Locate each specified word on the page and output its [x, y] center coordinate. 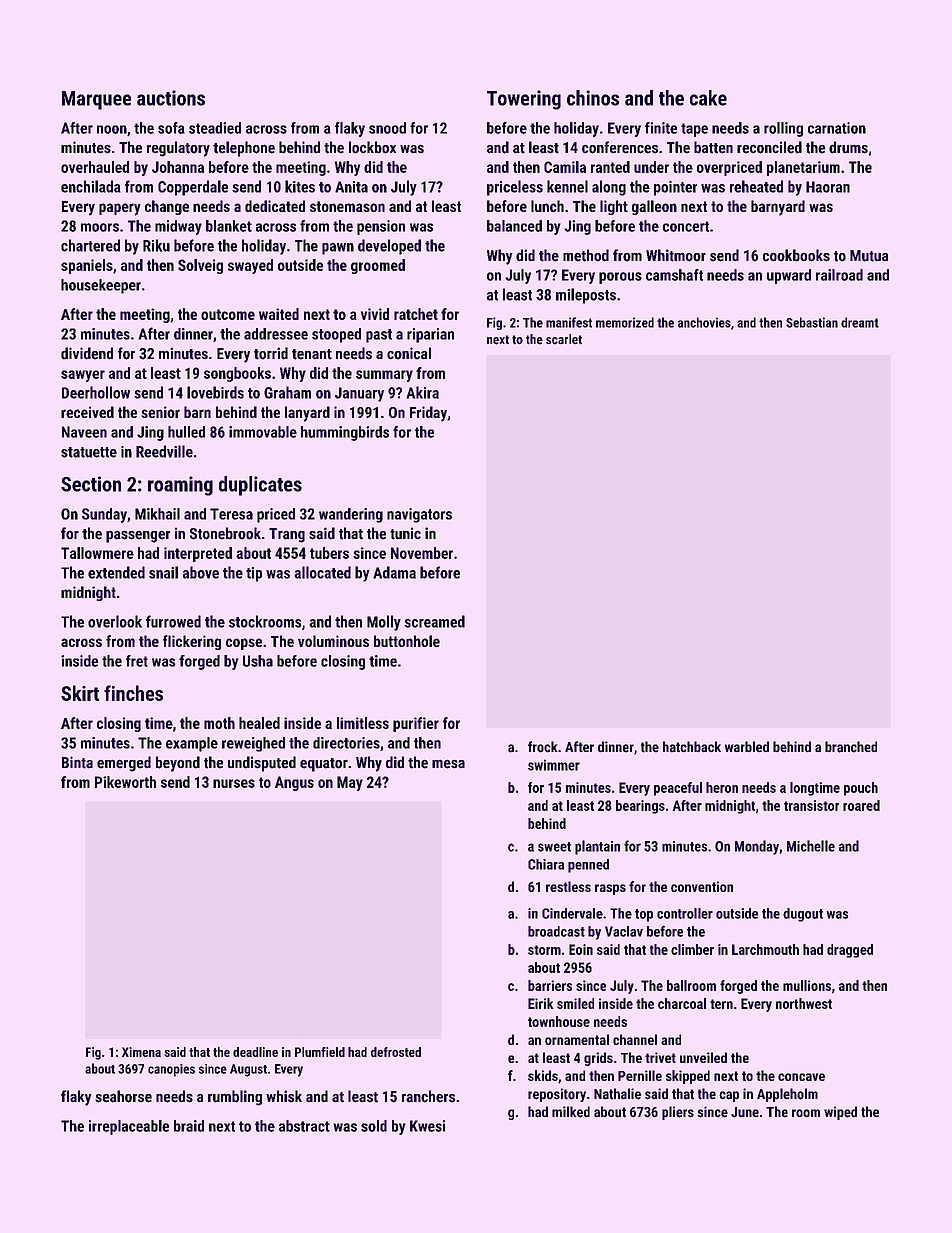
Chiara [546, 864]
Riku [156, 245]
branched [851, 747]
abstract [304, 1126]
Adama [394, 572]
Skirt [80, 693]
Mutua [869, 256]
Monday [757, 847]
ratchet [416, 314]
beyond [178, 764]
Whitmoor [676, 255]
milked [571, 1112]
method [586, 255]
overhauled [95, 167]
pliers [678, 1113]
